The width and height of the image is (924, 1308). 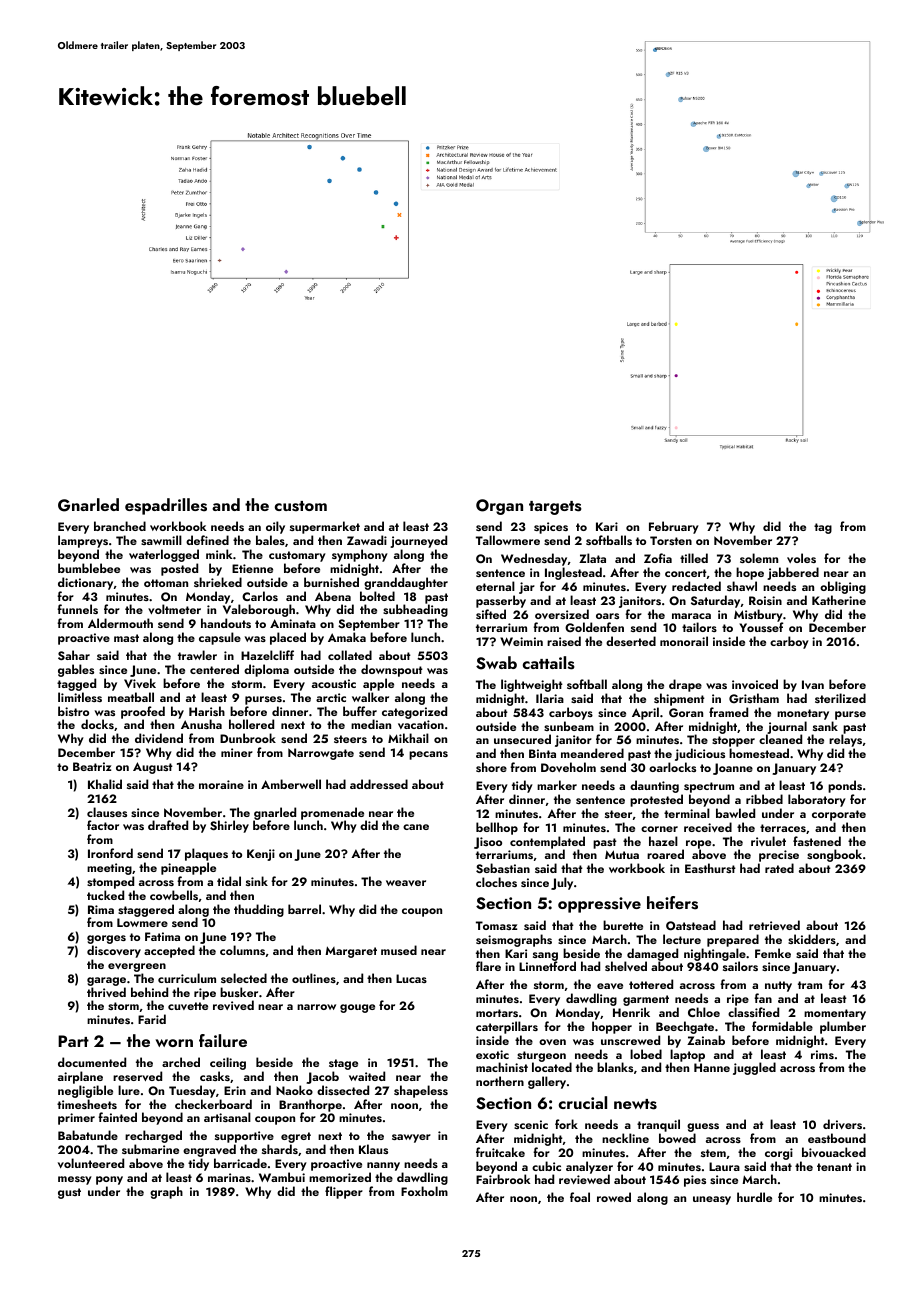 What do you see at coordinates (244, 1138) in the image?
I see `supportive` at bounding box center [244, 1138].
